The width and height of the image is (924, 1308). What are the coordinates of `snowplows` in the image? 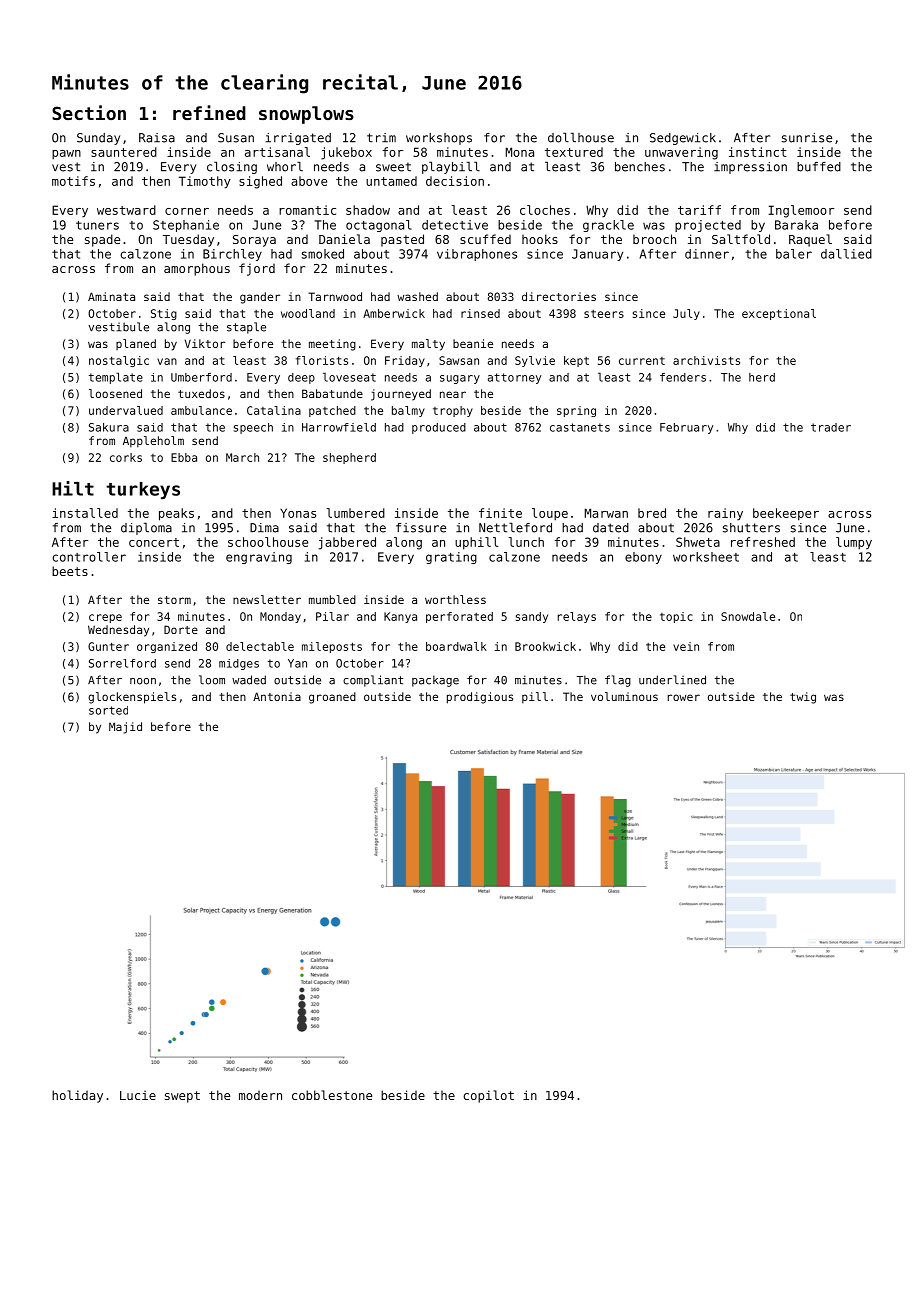 It's located at (306, 115).
